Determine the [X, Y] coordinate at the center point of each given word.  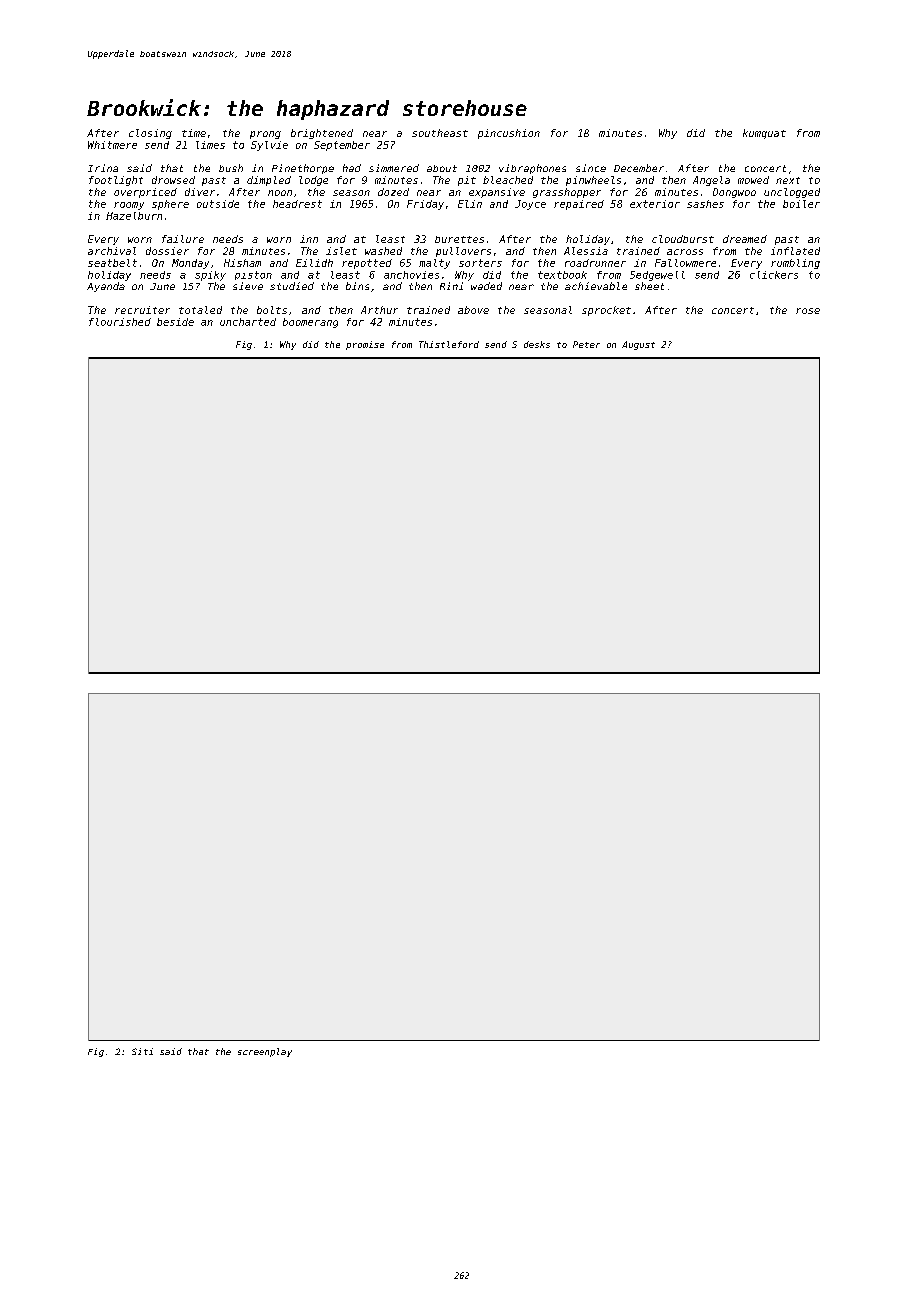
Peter [586, 344]
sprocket [606, 311]
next [788, 180]
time [194, 133]
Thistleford [449, 344]
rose [808, 311]
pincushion [509, 134]
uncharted [248, 322]
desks [537, 344]
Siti [142, 1051]
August [638, 345]
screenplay [265, 1052]
